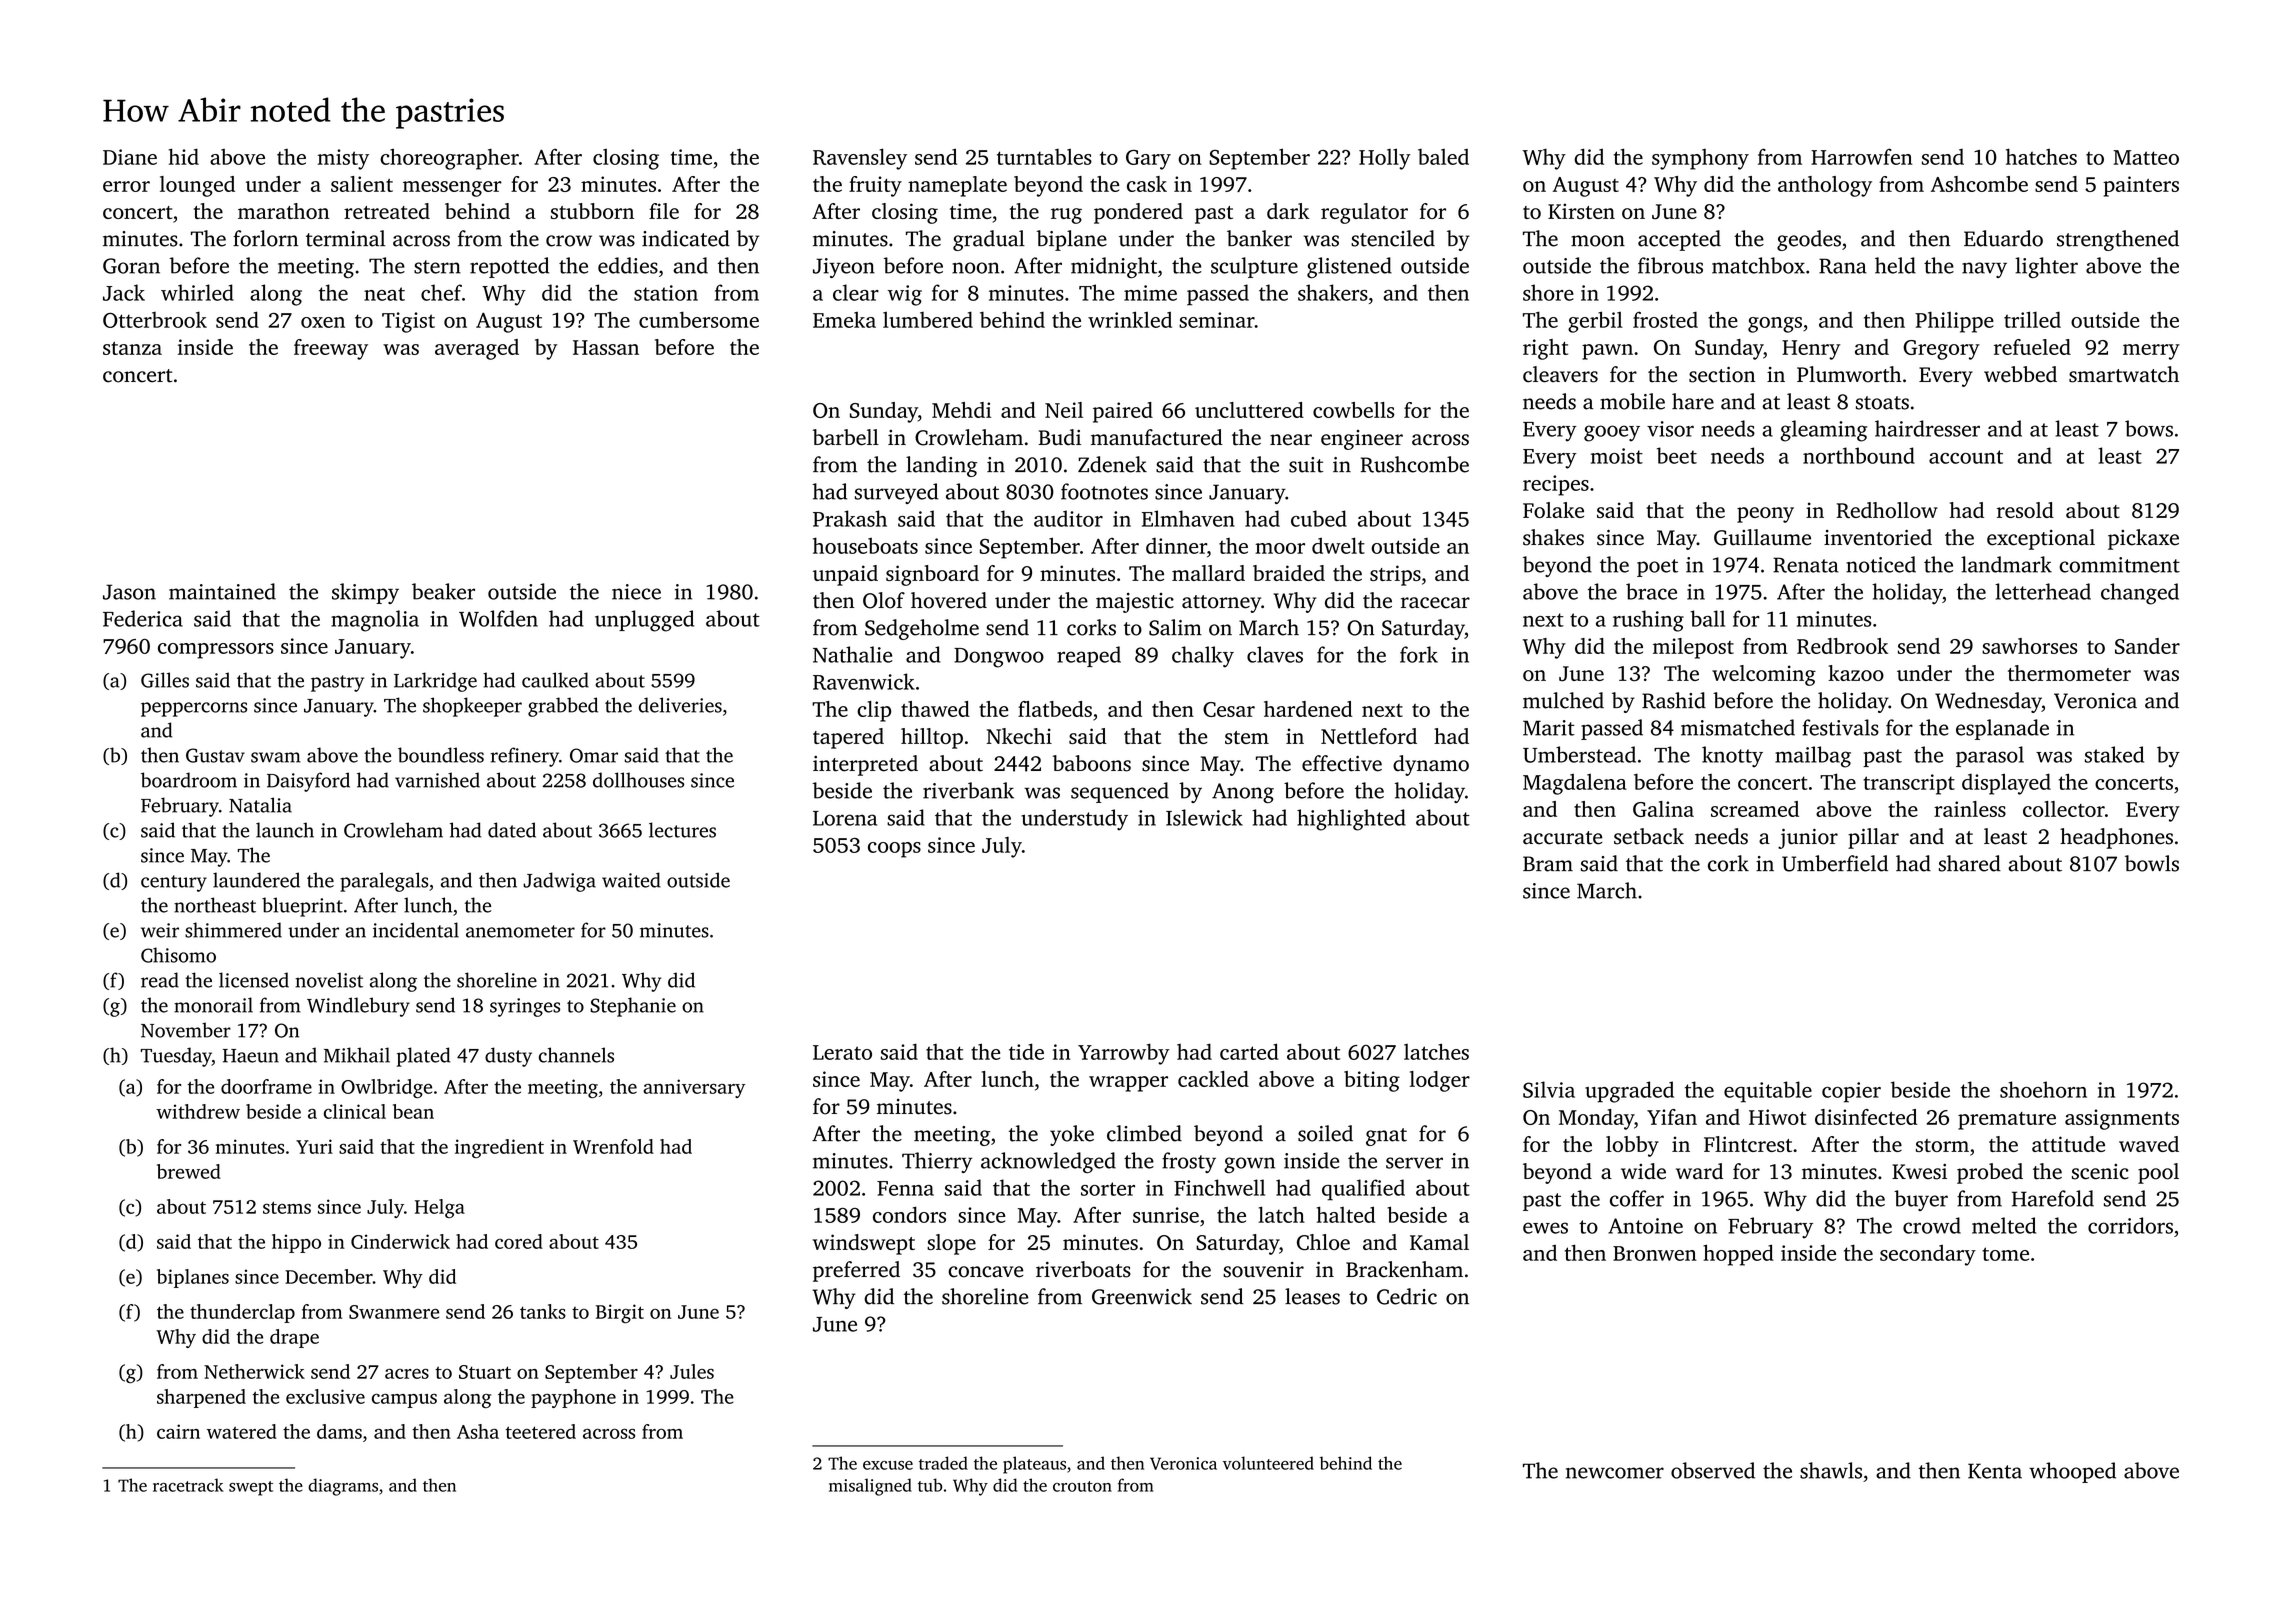  I want to click on skimpy, so click(365, 593).
